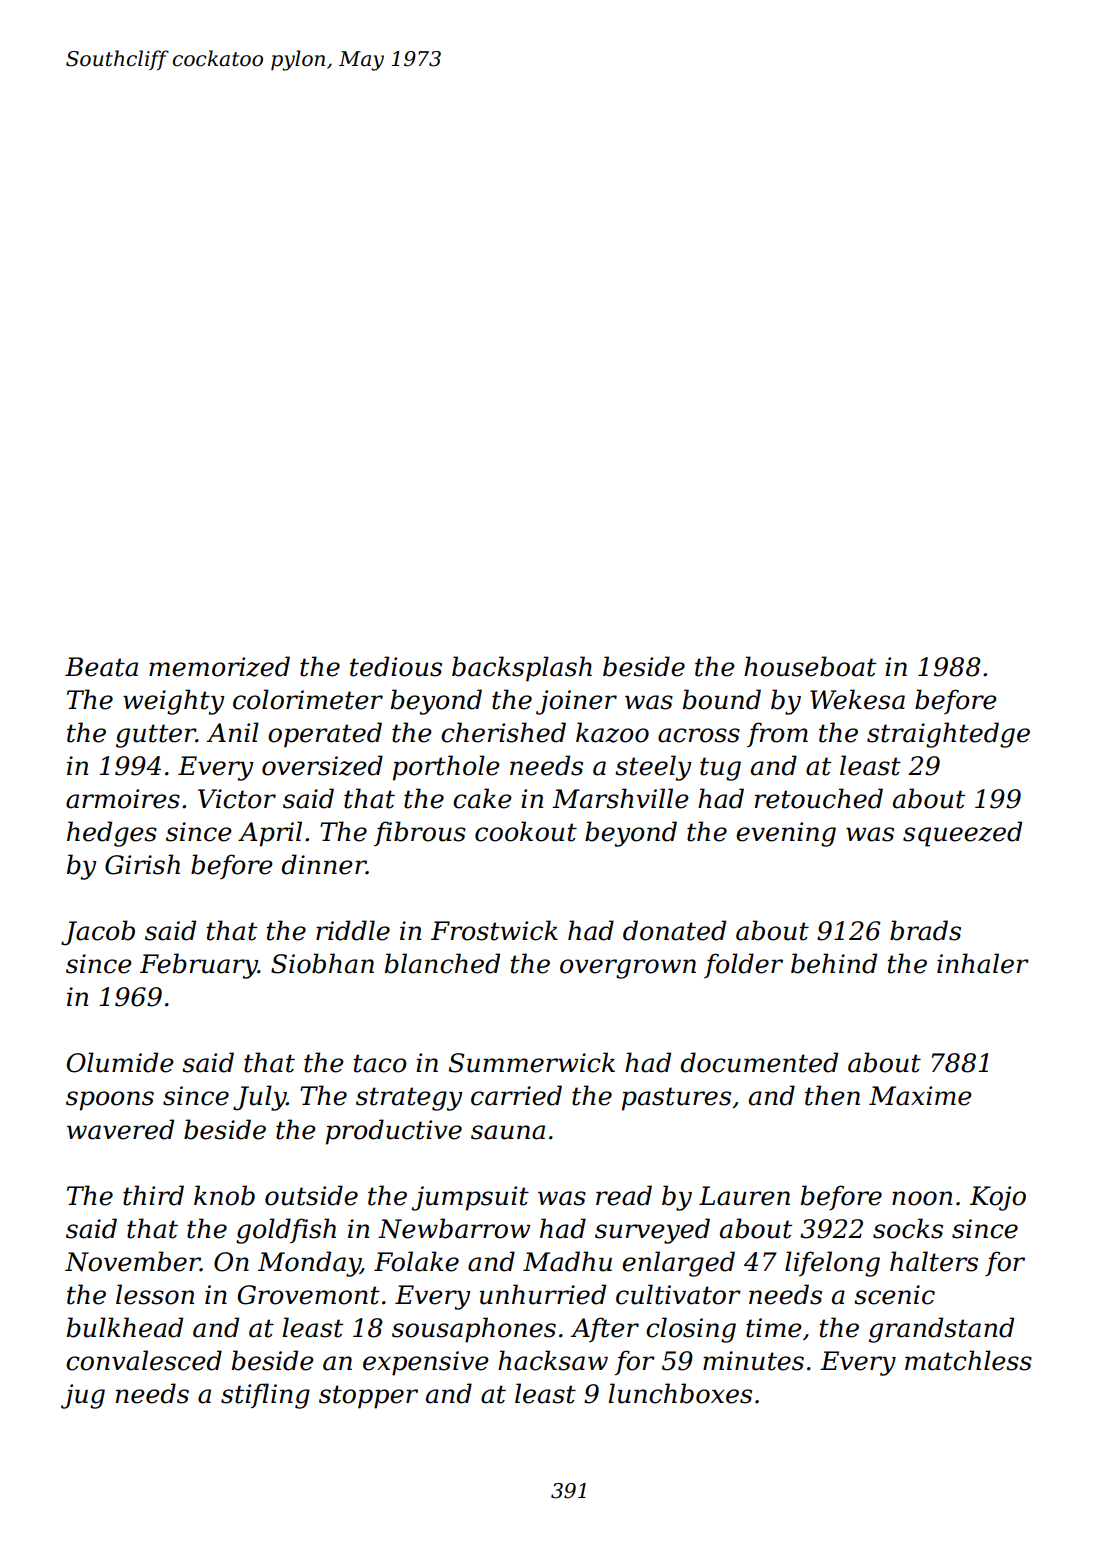  Describe the element at coordinates (857, 699) in the screenshot. I see `Wekesa` at that location.
